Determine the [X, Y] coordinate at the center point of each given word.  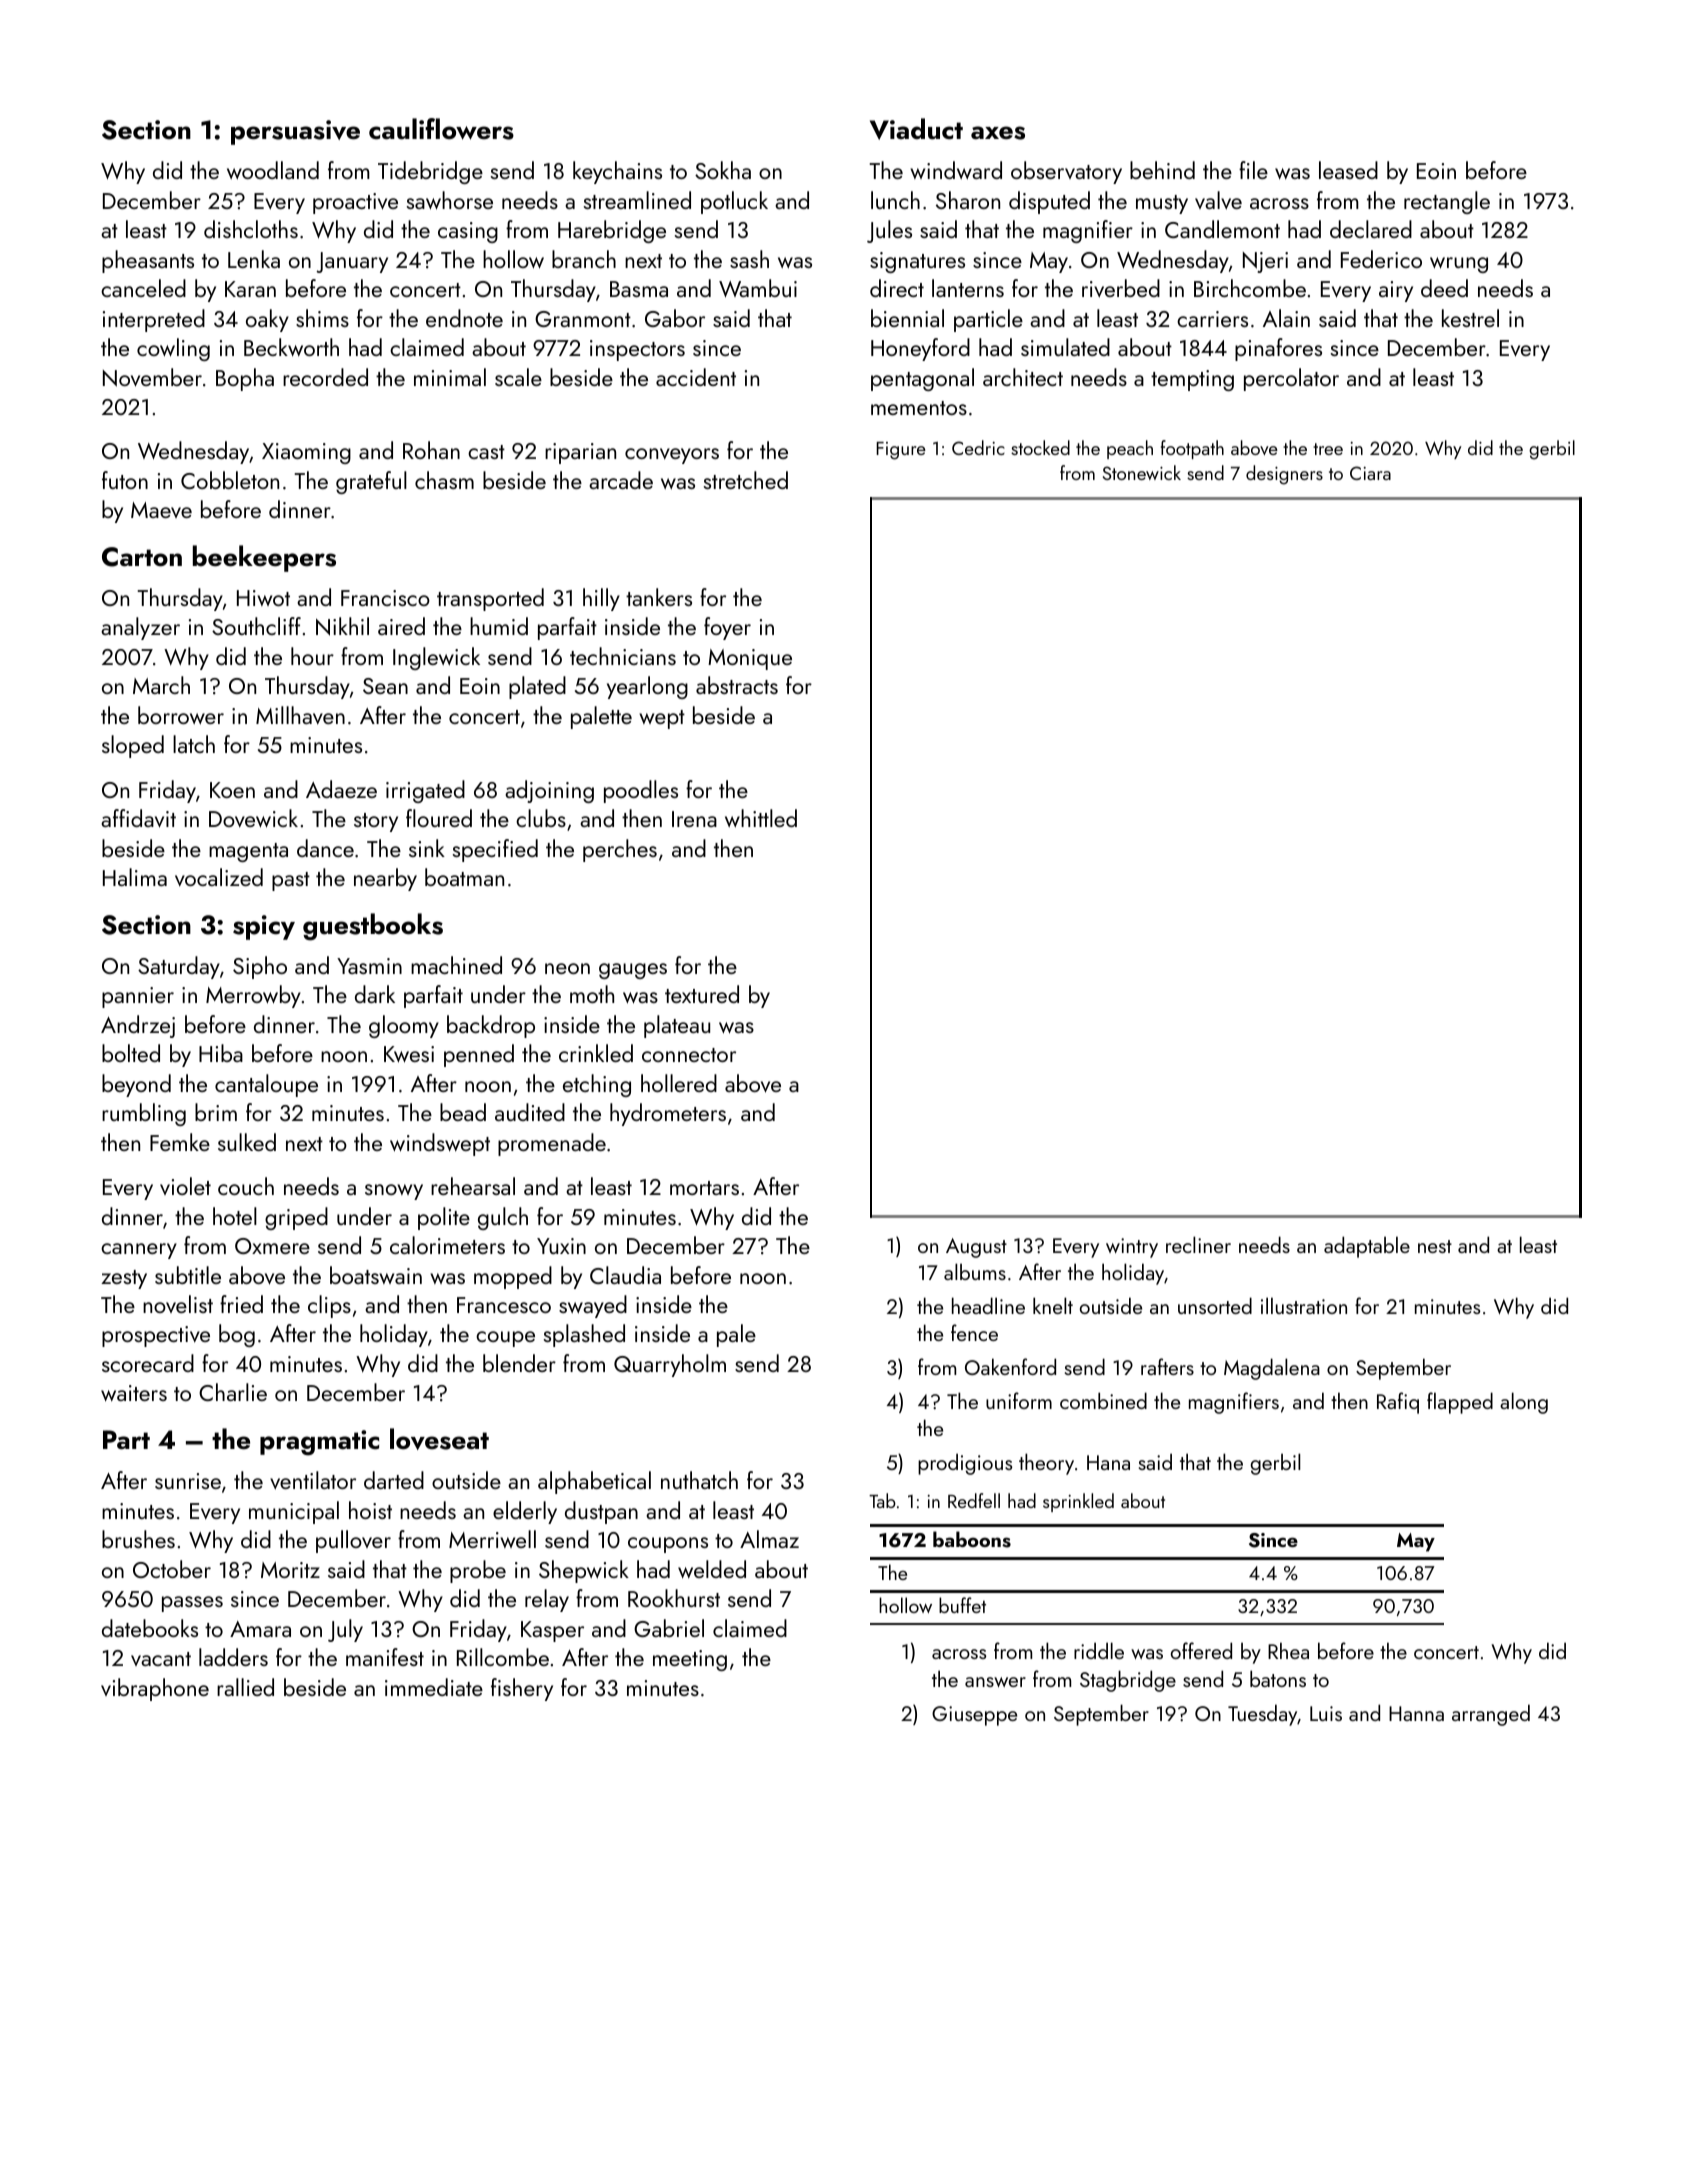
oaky [267, 320]
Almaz [769, 1539]
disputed [1049, 202]
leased [1348, 170]
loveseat [439, 1439]
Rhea [1288, 1650]
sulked [247, 1142]
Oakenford [1010, 1366]
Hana [1108, 1462]
